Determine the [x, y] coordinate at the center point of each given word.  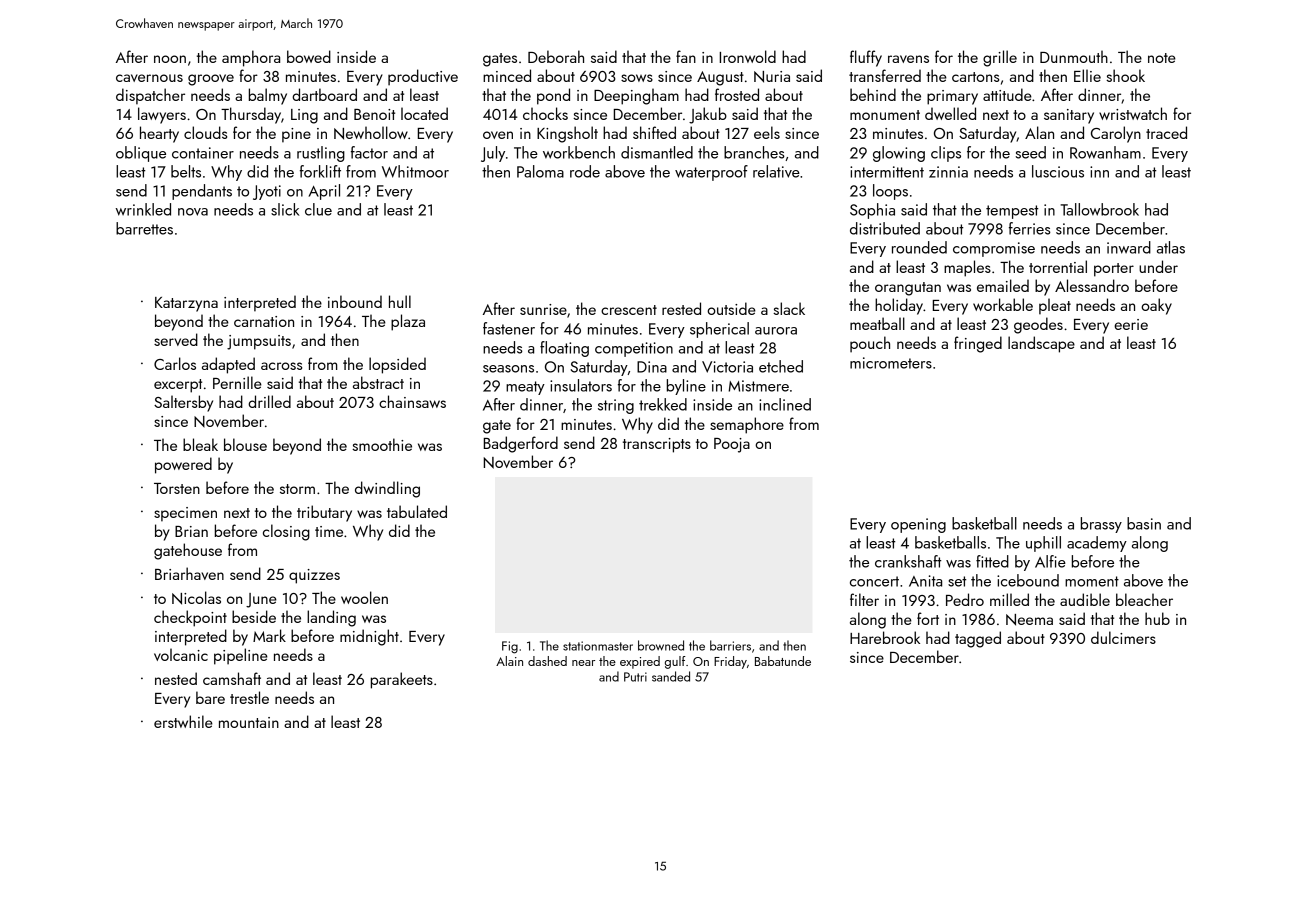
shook [1125, 75]
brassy [1101, 525]
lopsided [397, 365]
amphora [251, 58]
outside [731, 308]
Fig [510, 647]
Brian [191, 531]
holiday [899, 306]
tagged [978, 639]
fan [686, 56]
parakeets [402, 680]
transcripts [657, 445]
